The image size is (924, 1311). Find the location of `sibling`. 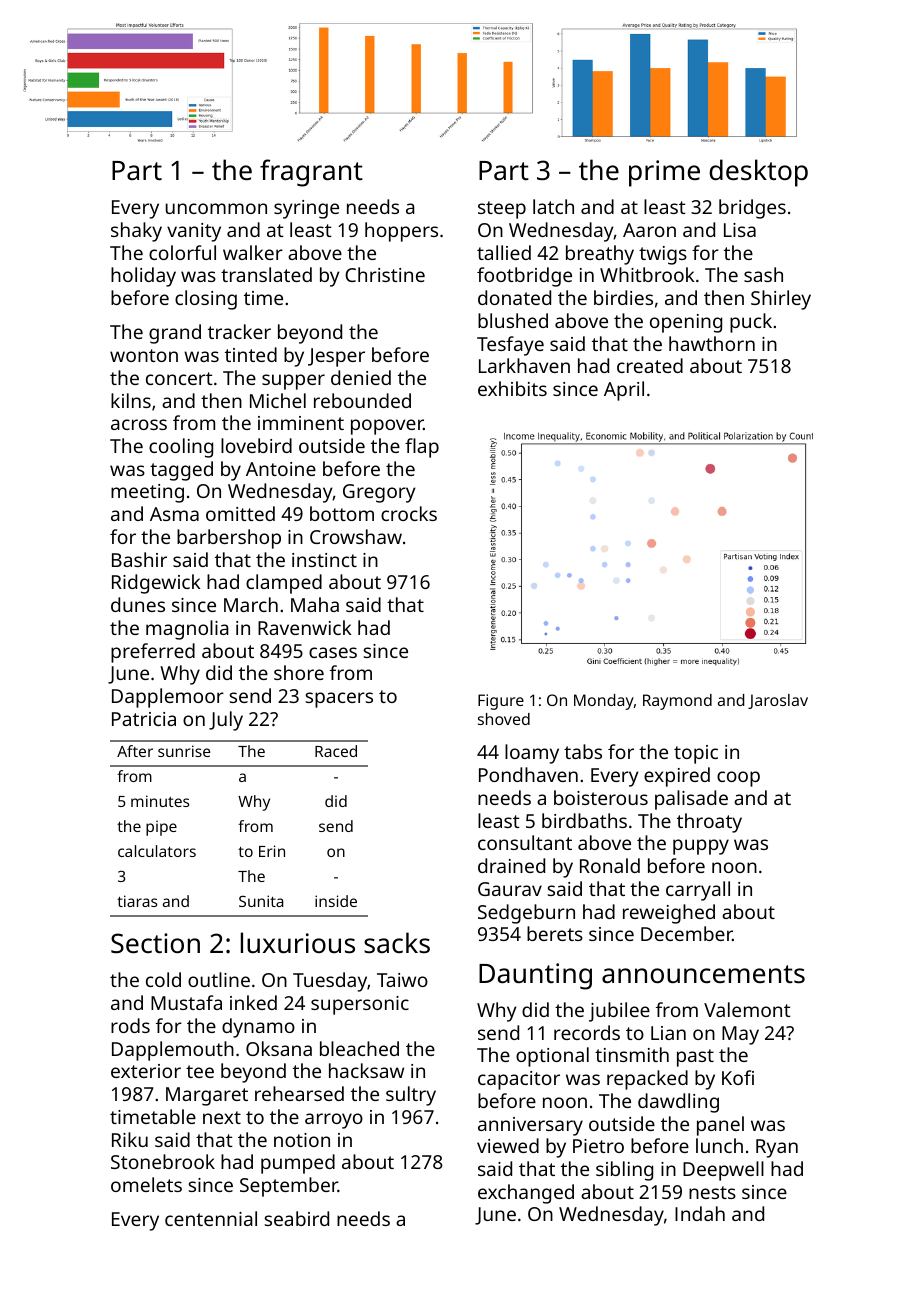

sibling is located at coordinates (624, 1171).
